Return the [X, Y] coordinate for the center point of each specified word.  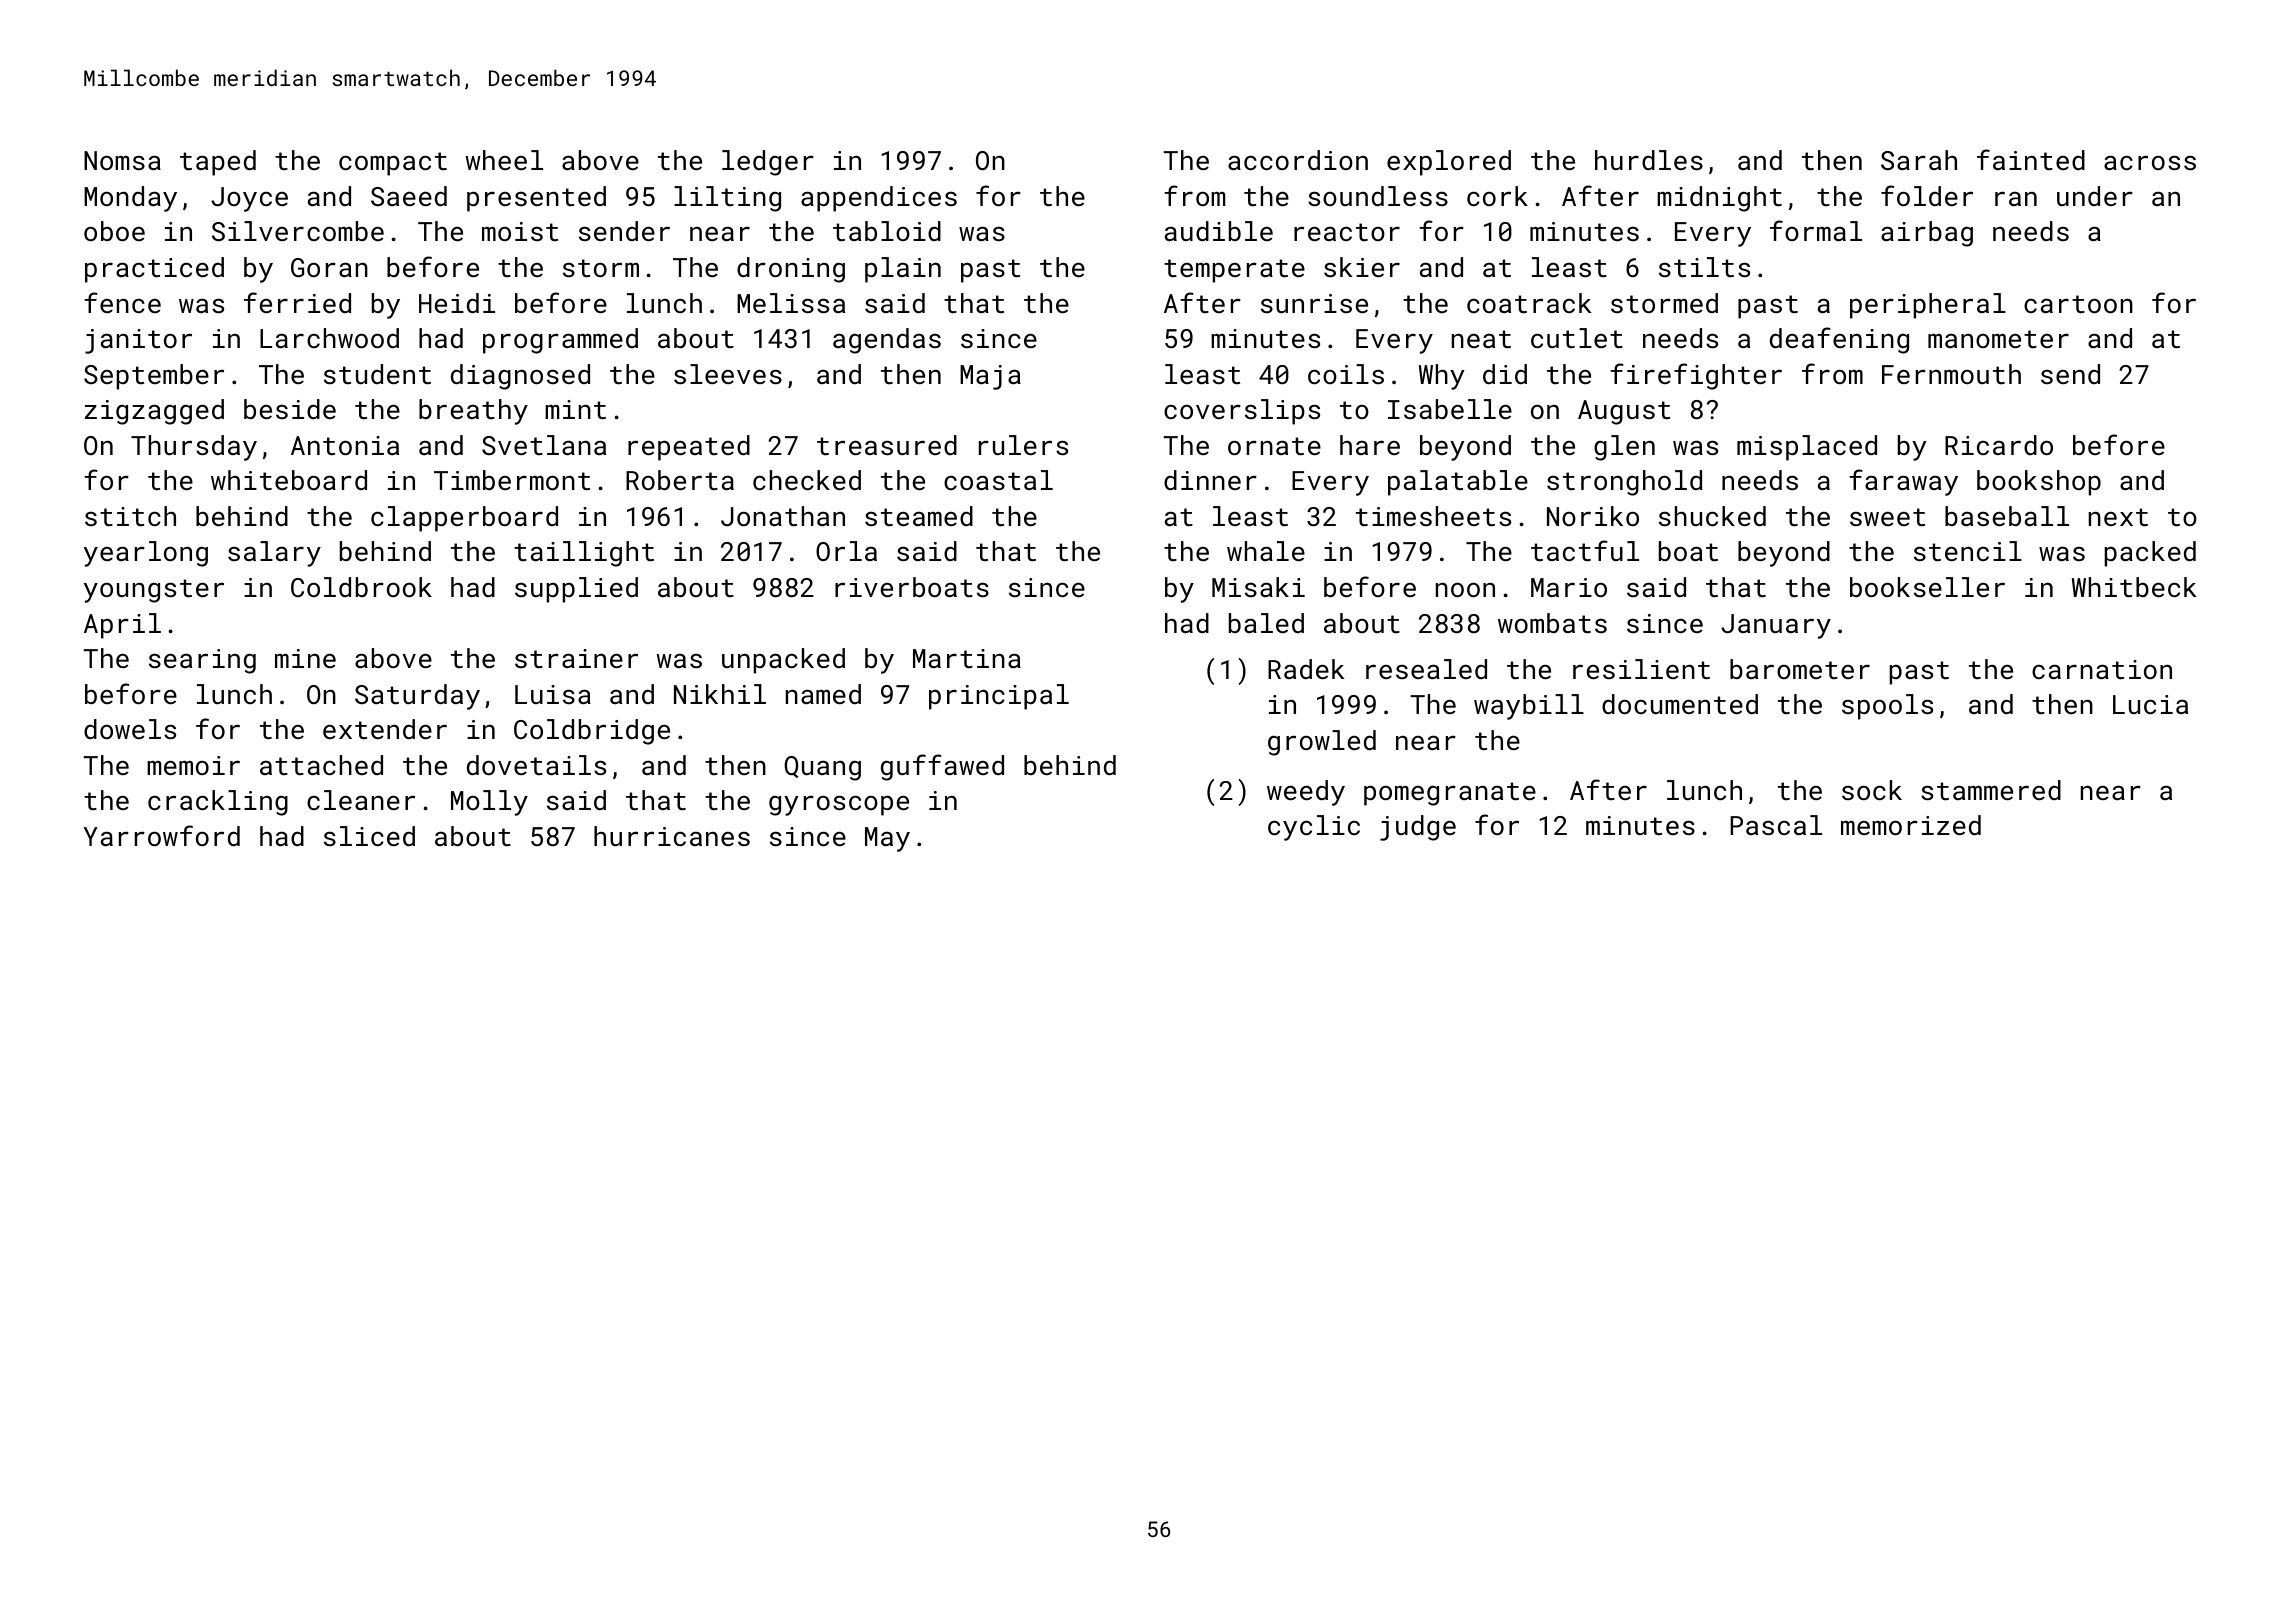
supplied [576, 590]
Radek [1306, 669]
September [154, 377]
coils [1346, 374]
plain [903, 270]
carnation [2102, 670]
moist [520, 232]
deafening [1839, 340]
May [887, 839]
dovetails [536, 765]
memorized [1911, 825]
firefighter [1696, 376]
